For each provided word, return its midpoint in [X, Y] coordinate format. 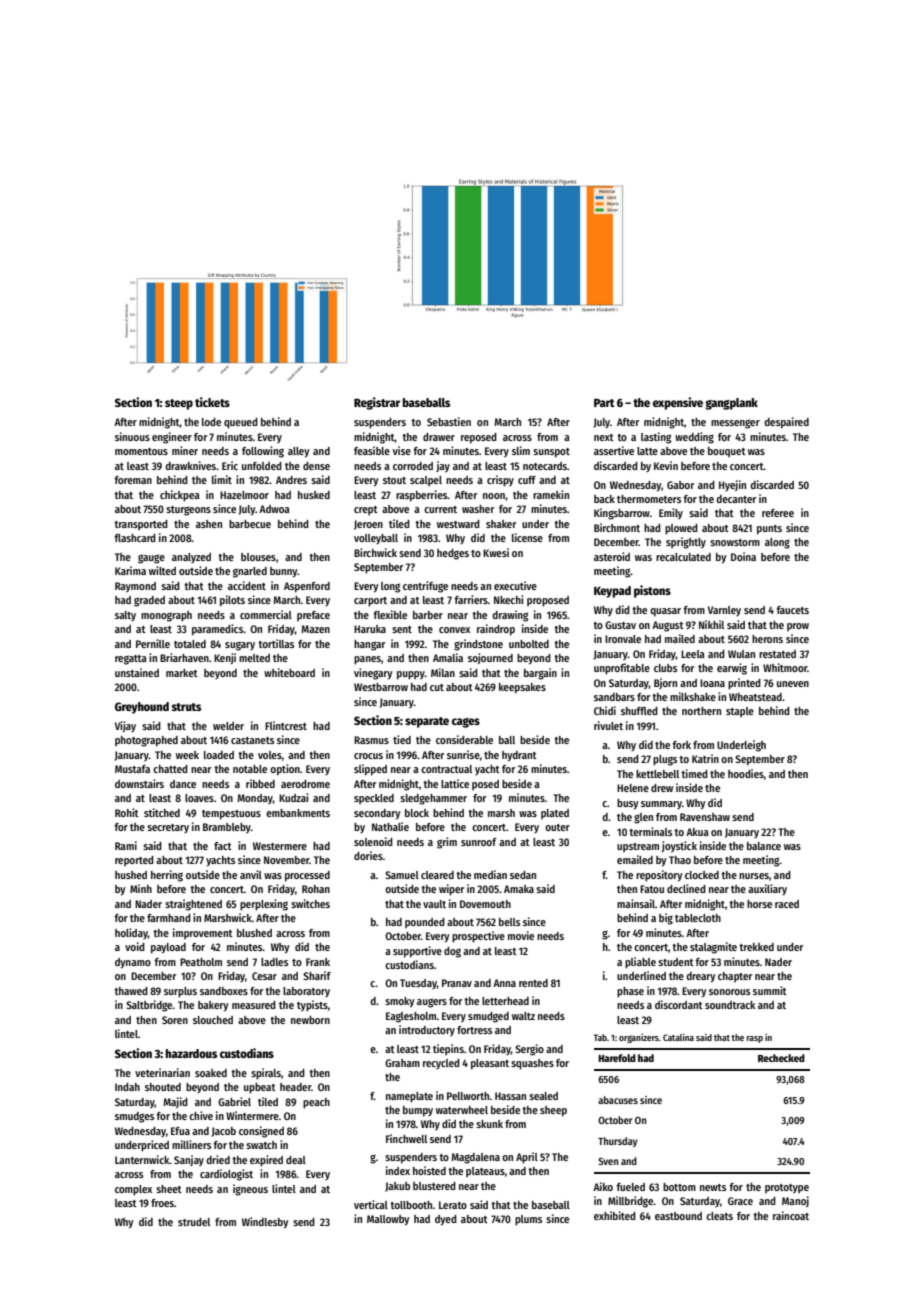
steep [179, 404]
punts [769, 530]
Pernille [153, 643]
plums [528, 1220]
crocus [368, 756]
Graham [402, 1063]
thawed [131, 991]
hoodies [746, 773]
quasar [665, 612]
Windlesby [265, 1223]
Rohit [127, 812]
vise [402, 450]
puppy [411, 675]
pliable [640, 963]
